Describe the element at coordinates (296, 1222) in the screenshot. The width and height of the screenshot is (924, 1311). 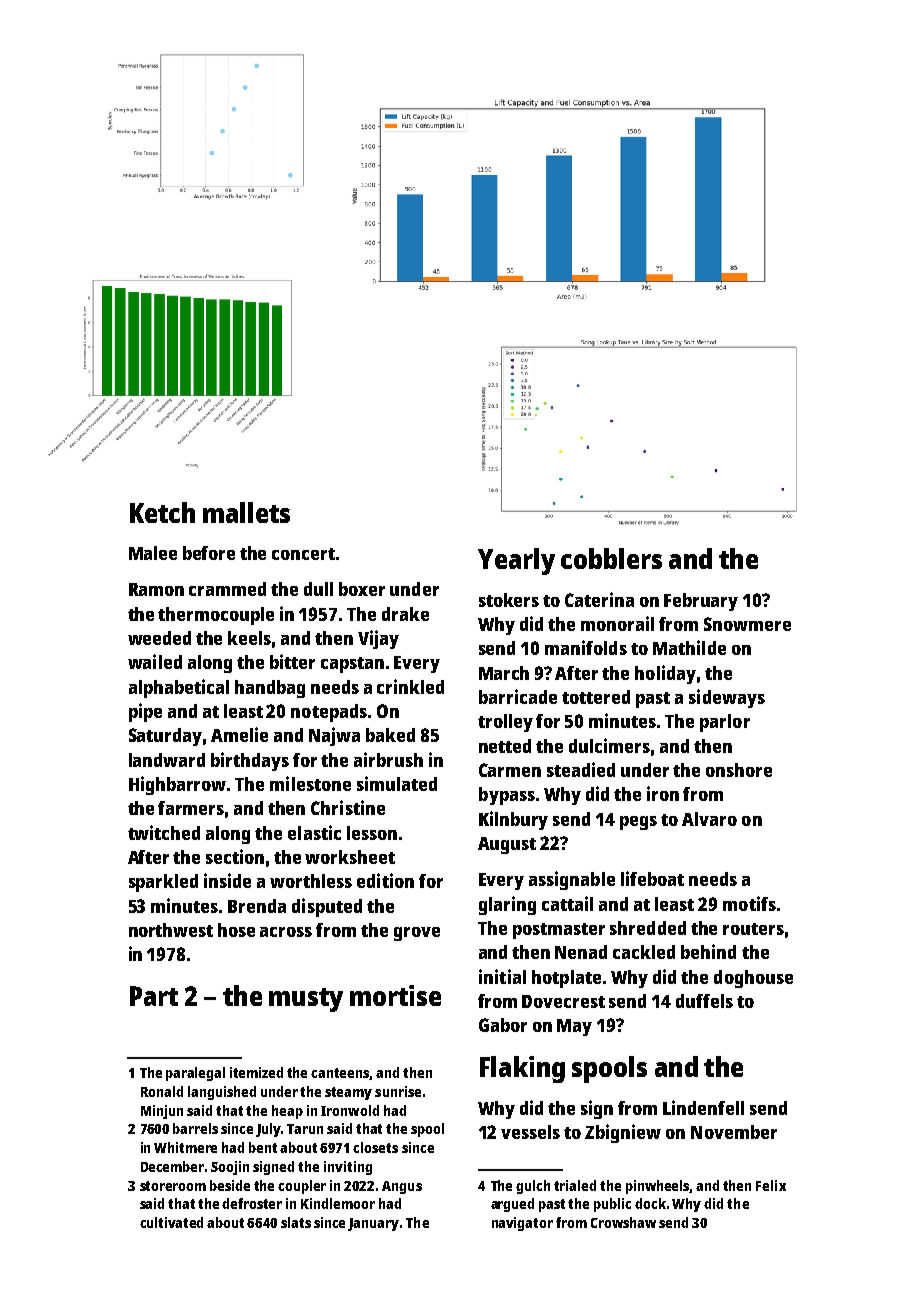
I see `slats` at that location.
